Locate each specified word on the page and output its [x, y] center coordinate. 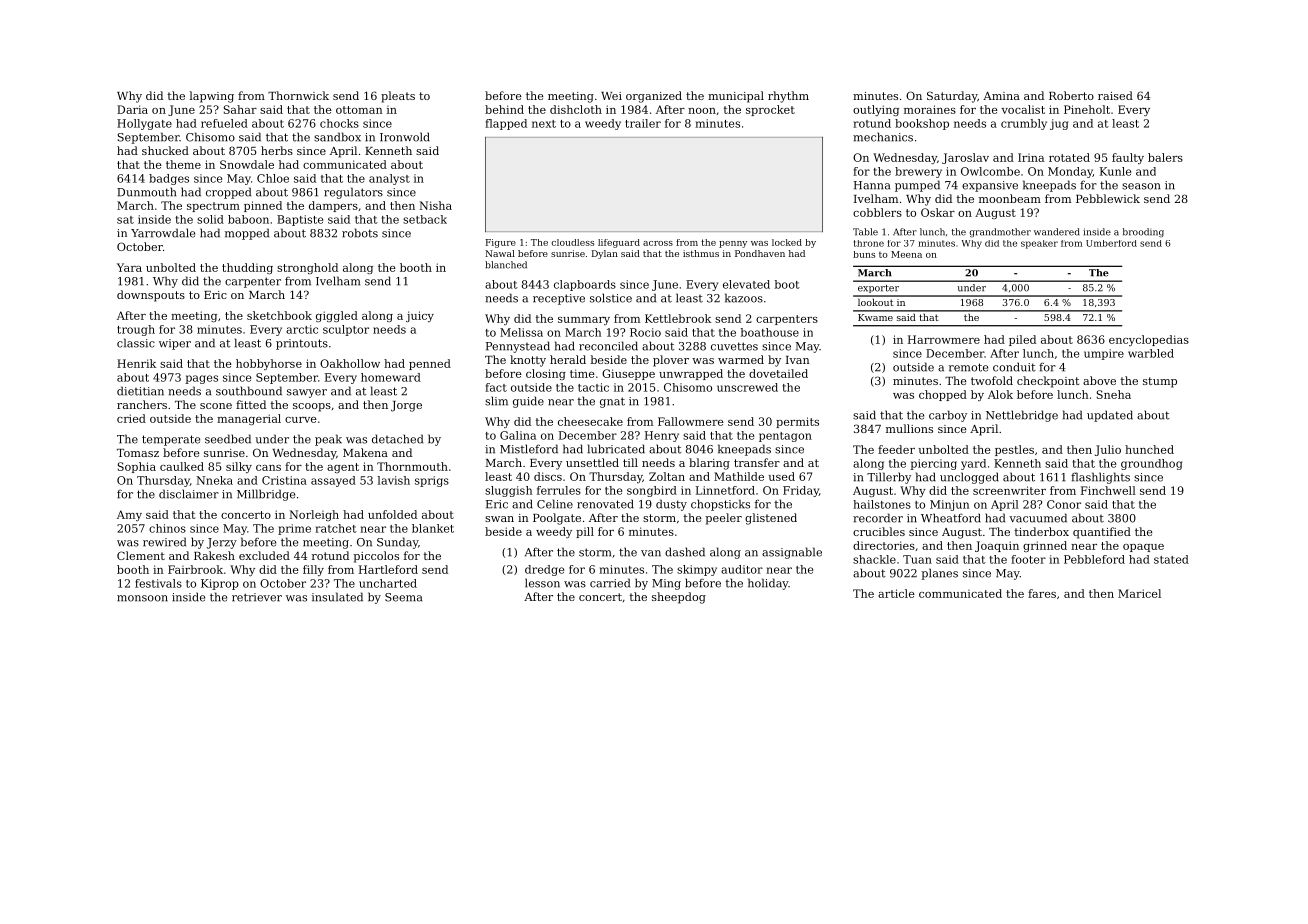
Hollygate [144, 124]
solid [210, 219]
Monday [1070, 172]
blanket [433, 528]
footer [1028, 559]
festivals [158, 583]
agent [343, 468]
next [544, 124]
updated [1110, 416]
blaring [709, 464]
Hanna [872, 185]
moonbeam [1010, 198]
